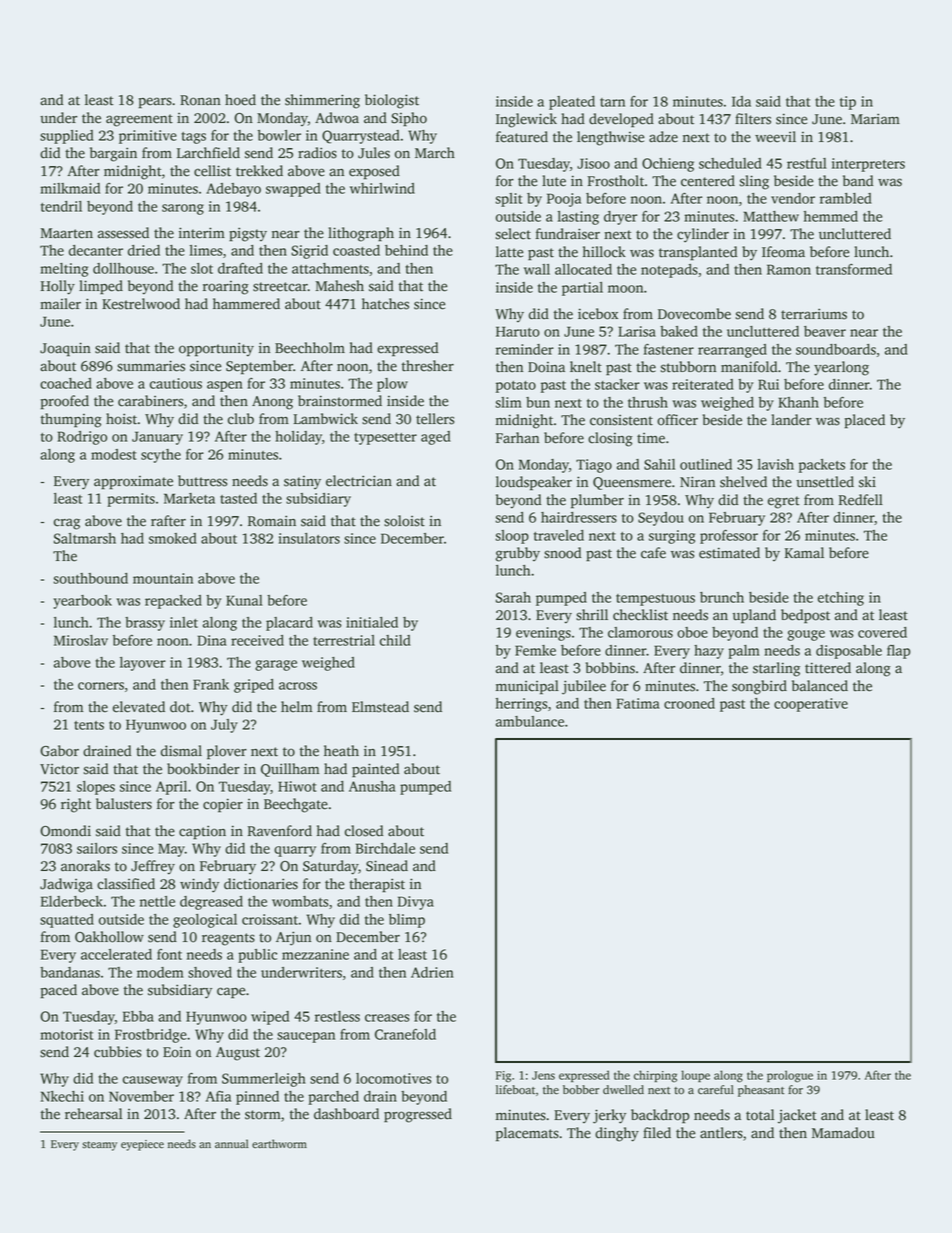 This screenshot has height=1233, width=952. I want to click on Rodrigo, so click(82, 438).
